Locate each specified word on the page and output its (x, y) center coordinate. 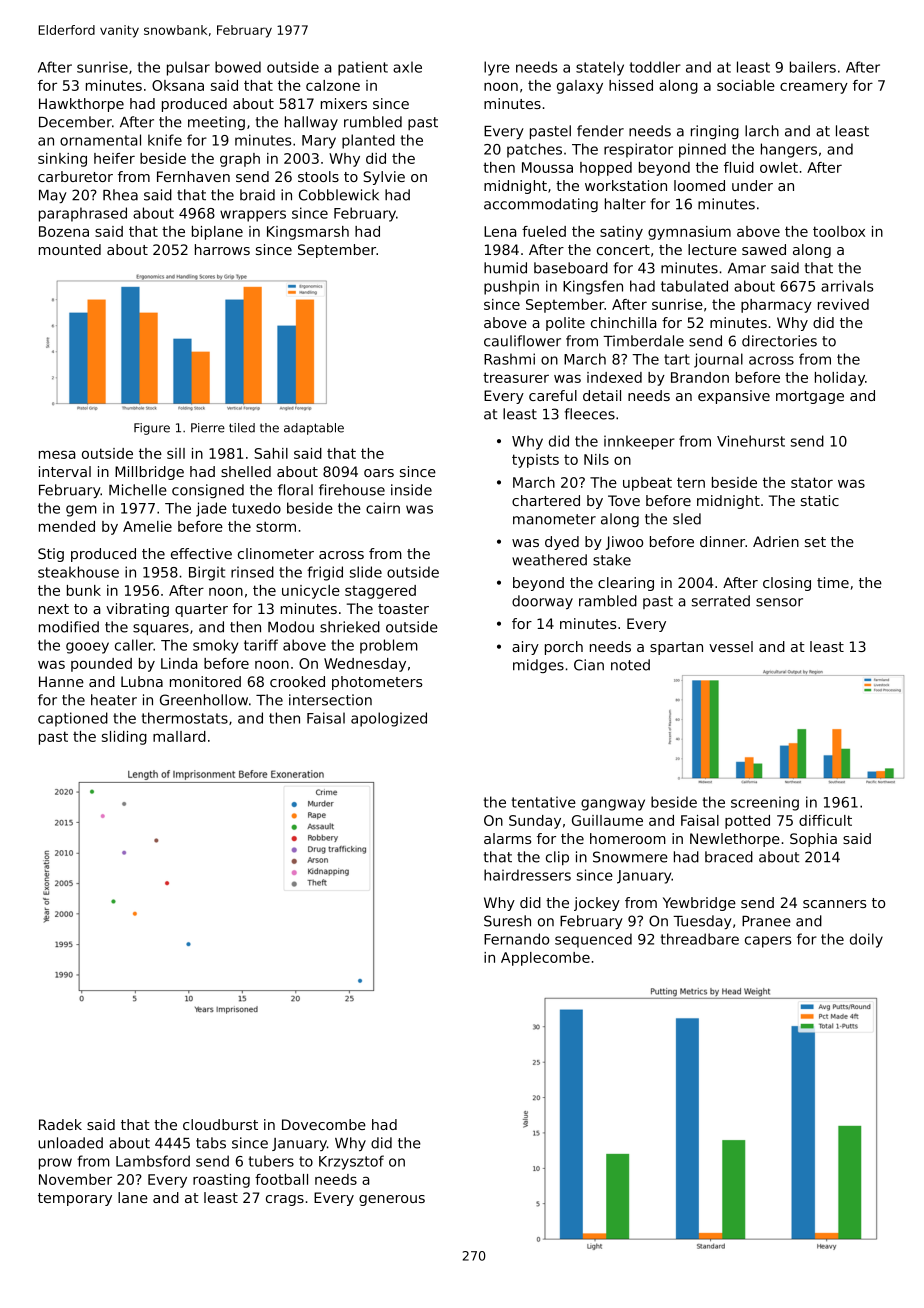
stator (812, 482)
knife (165, 140)
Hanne (61, 681)
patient (363, 68)
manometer (554, 519)
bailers (813, 67)
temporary (75, 1199)
